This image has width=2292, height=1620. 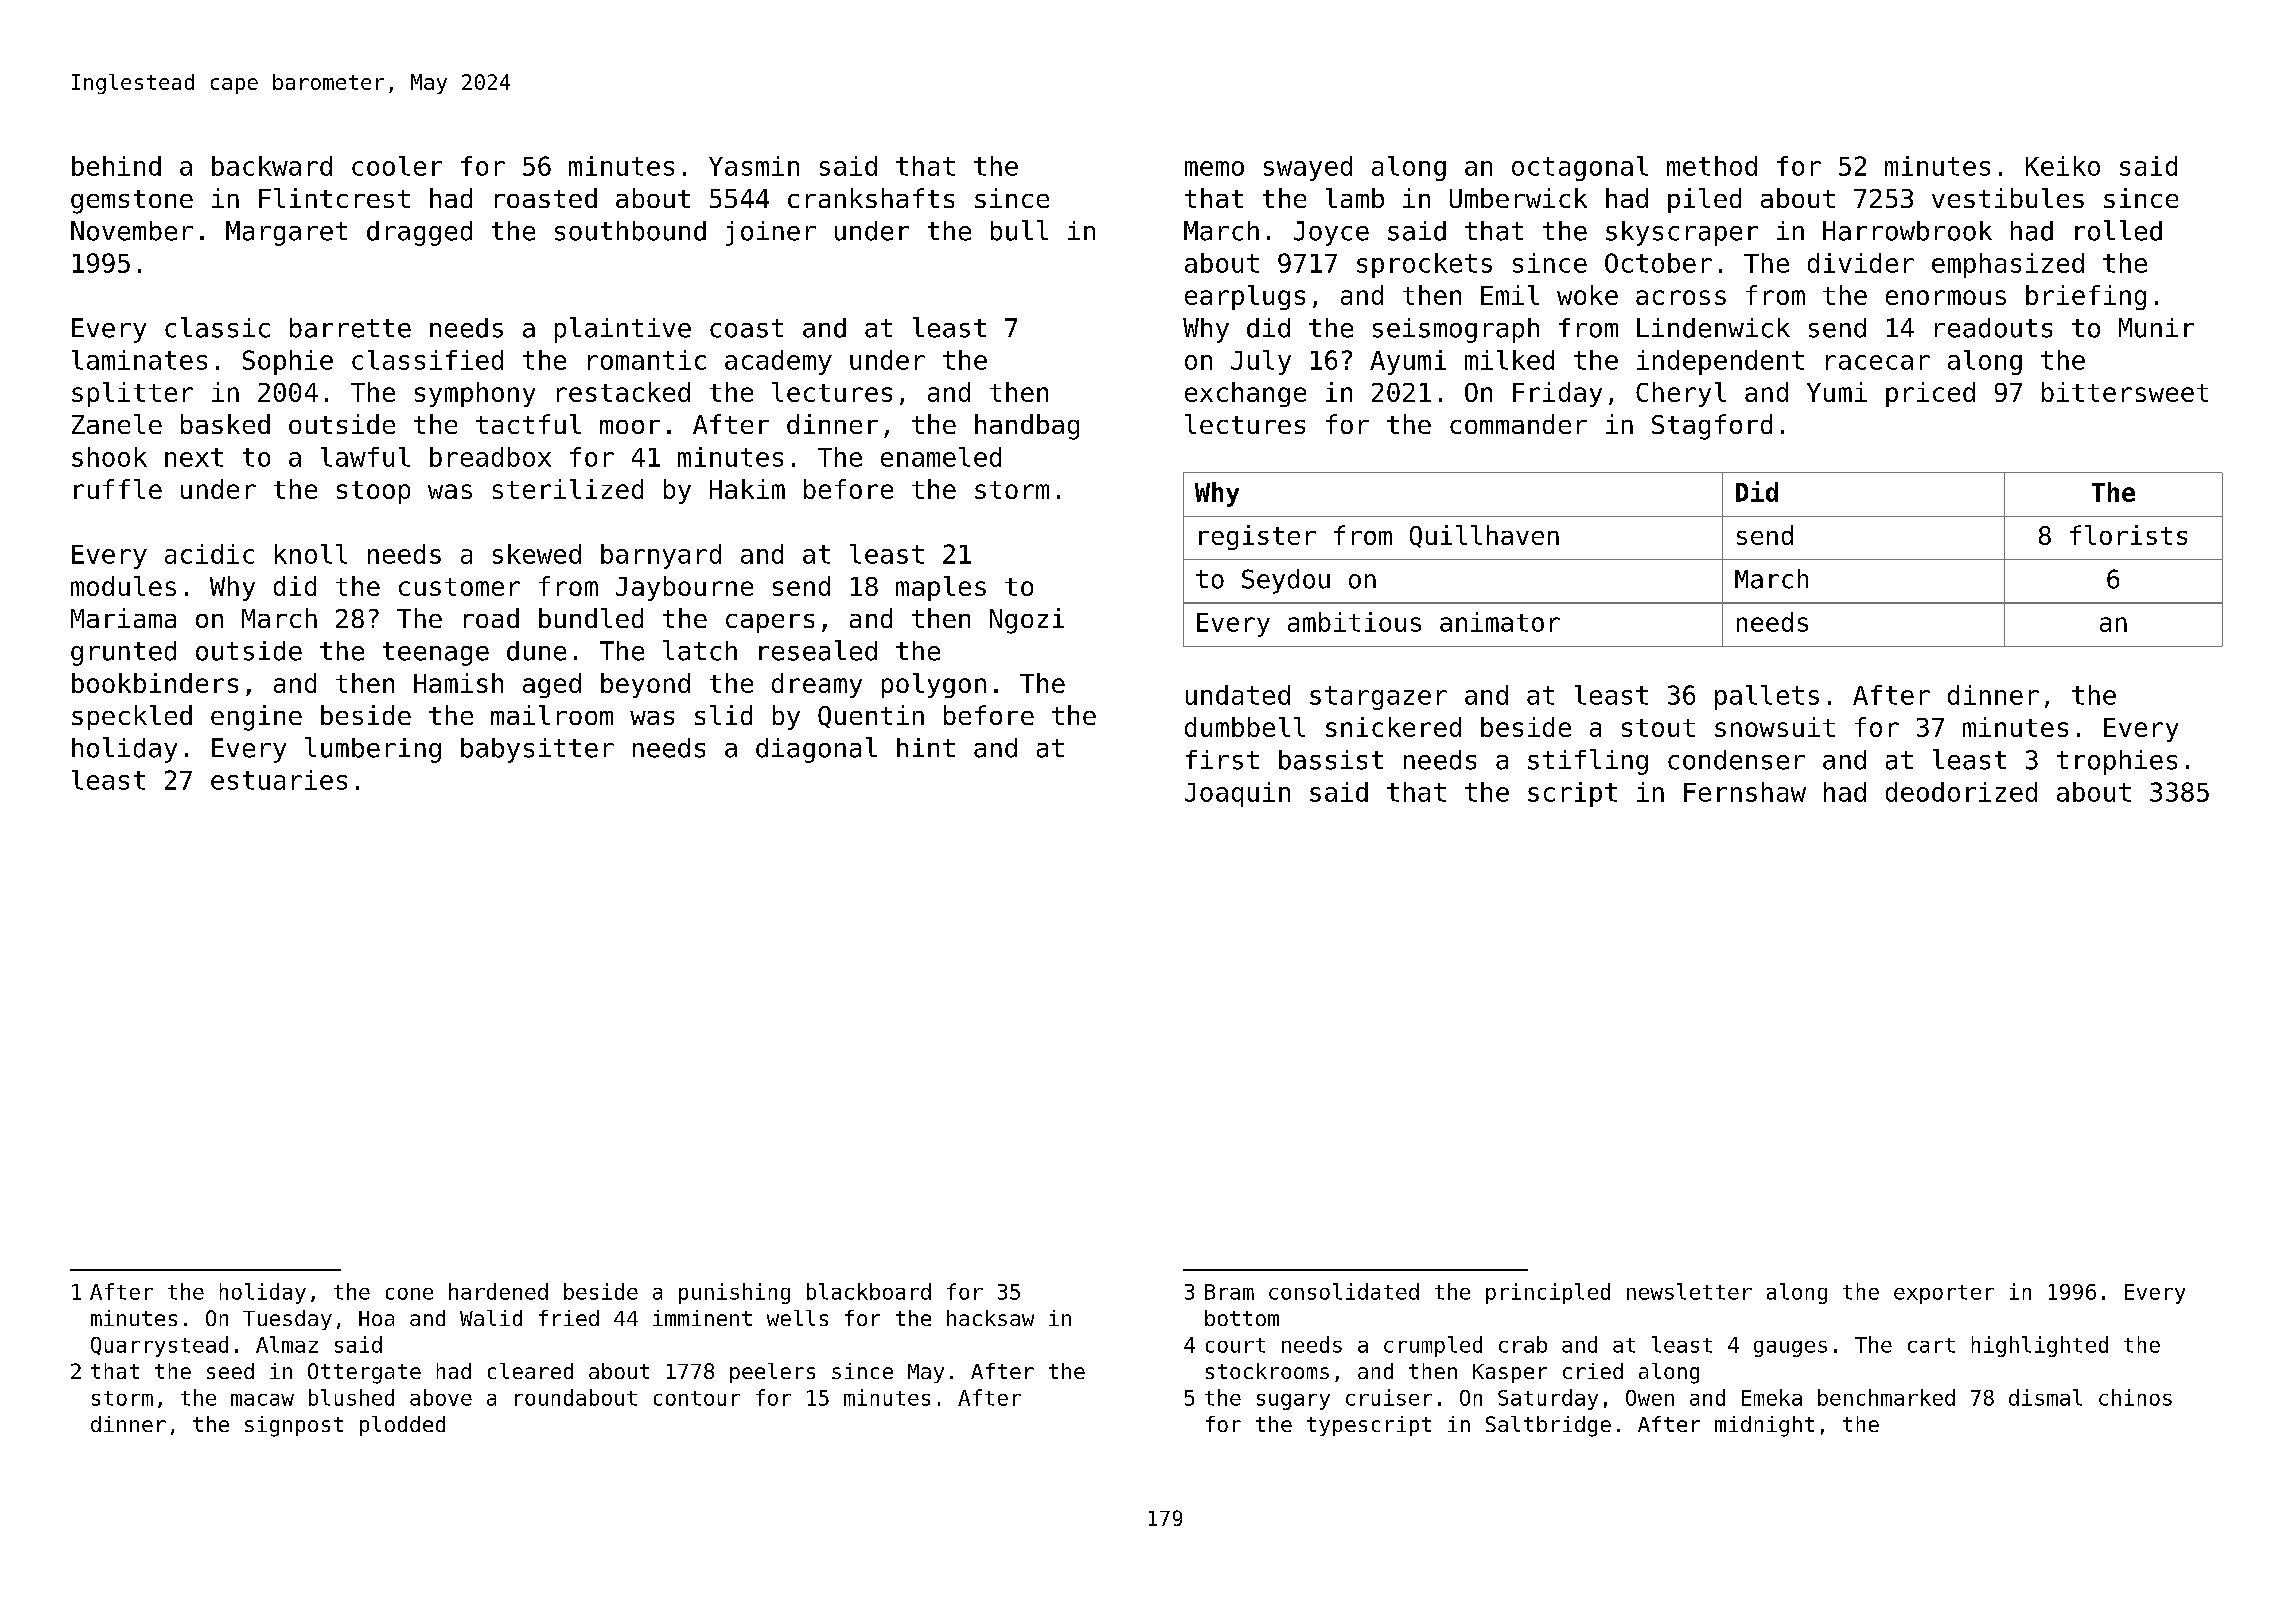 I want to click on Bram, so click(x=1229, y=1292).
